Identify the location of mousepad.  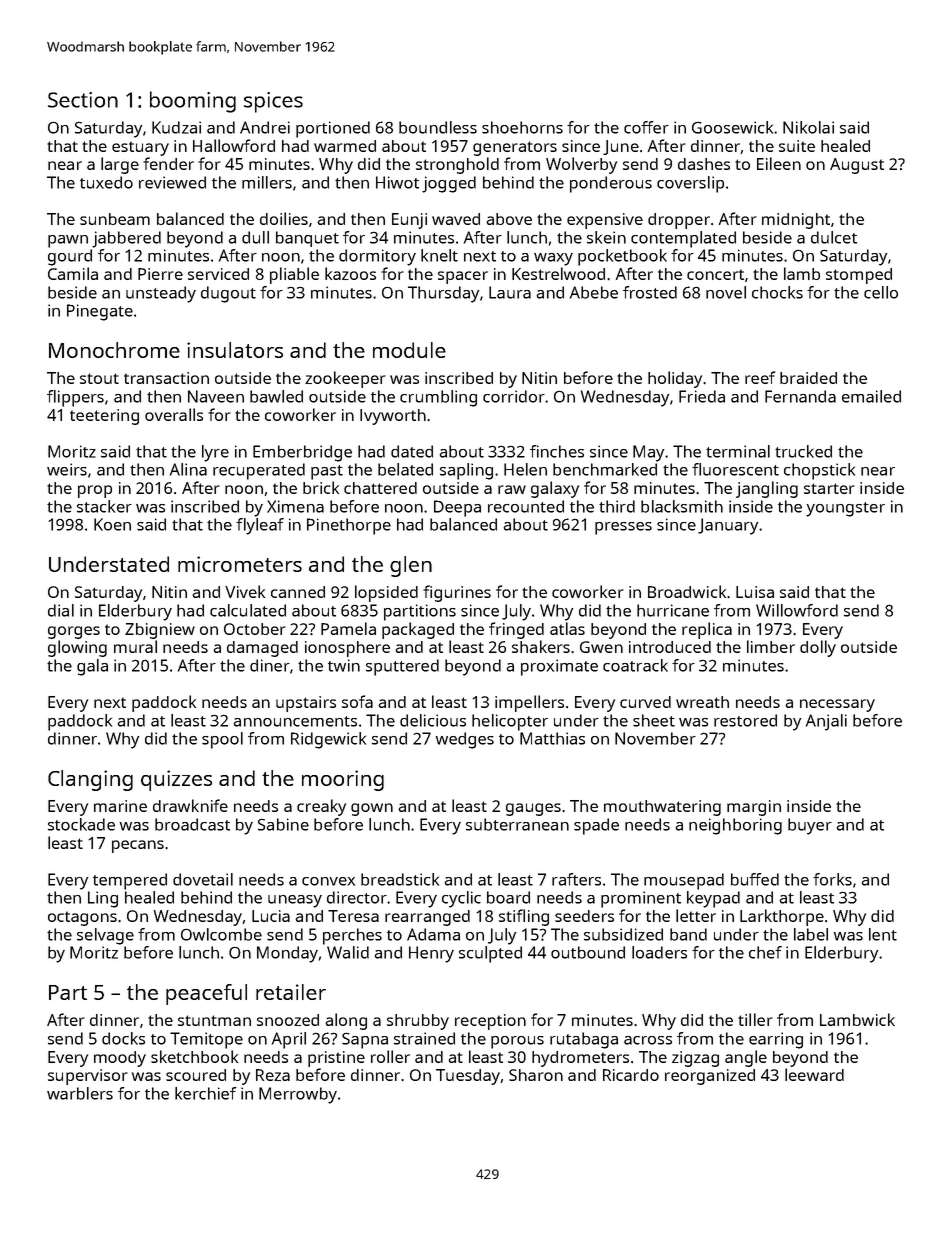
(684, 881).
